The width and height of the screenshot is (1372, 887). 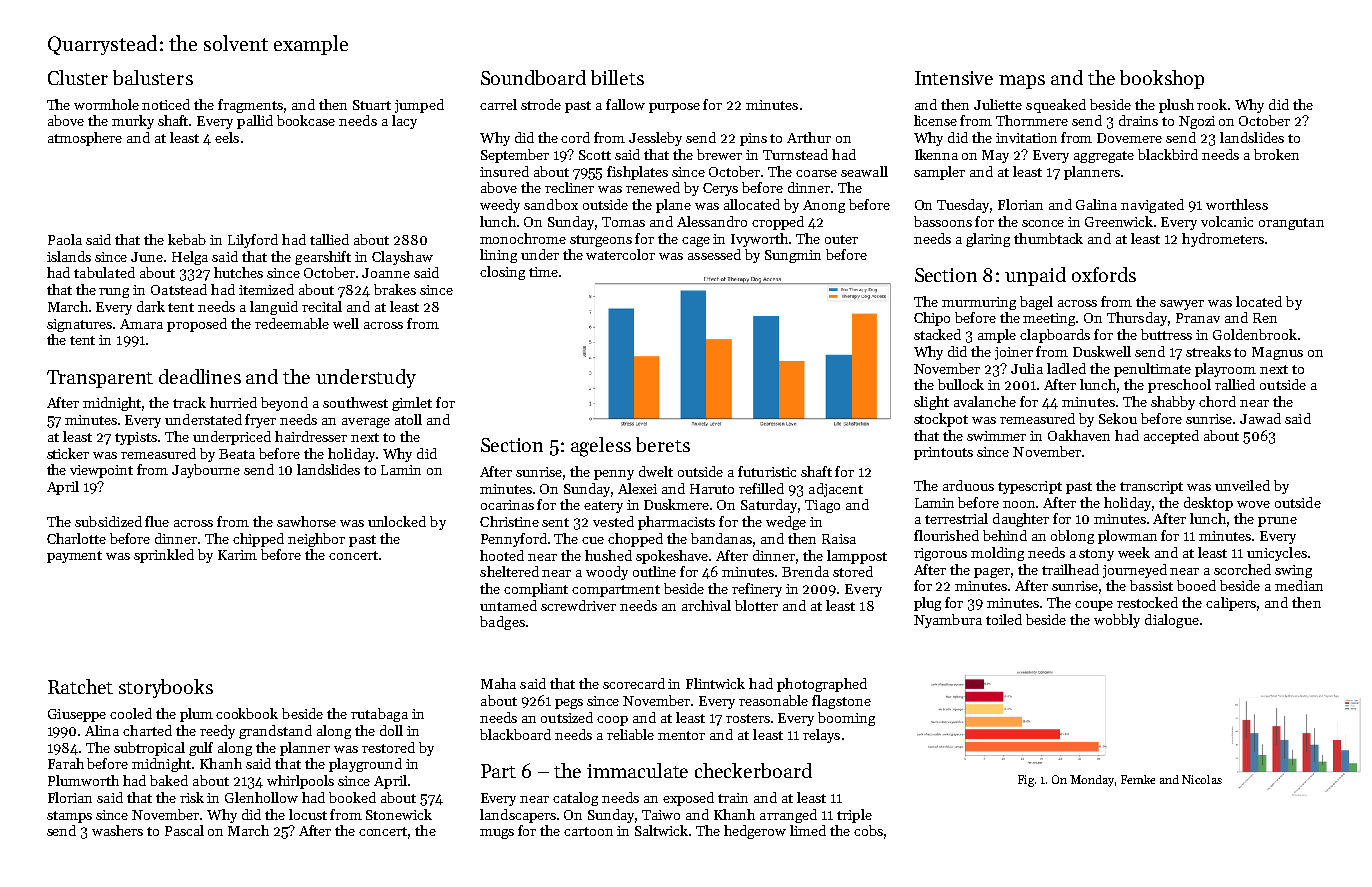 I want to click on Ratchet, so click(x=80, y=686).
